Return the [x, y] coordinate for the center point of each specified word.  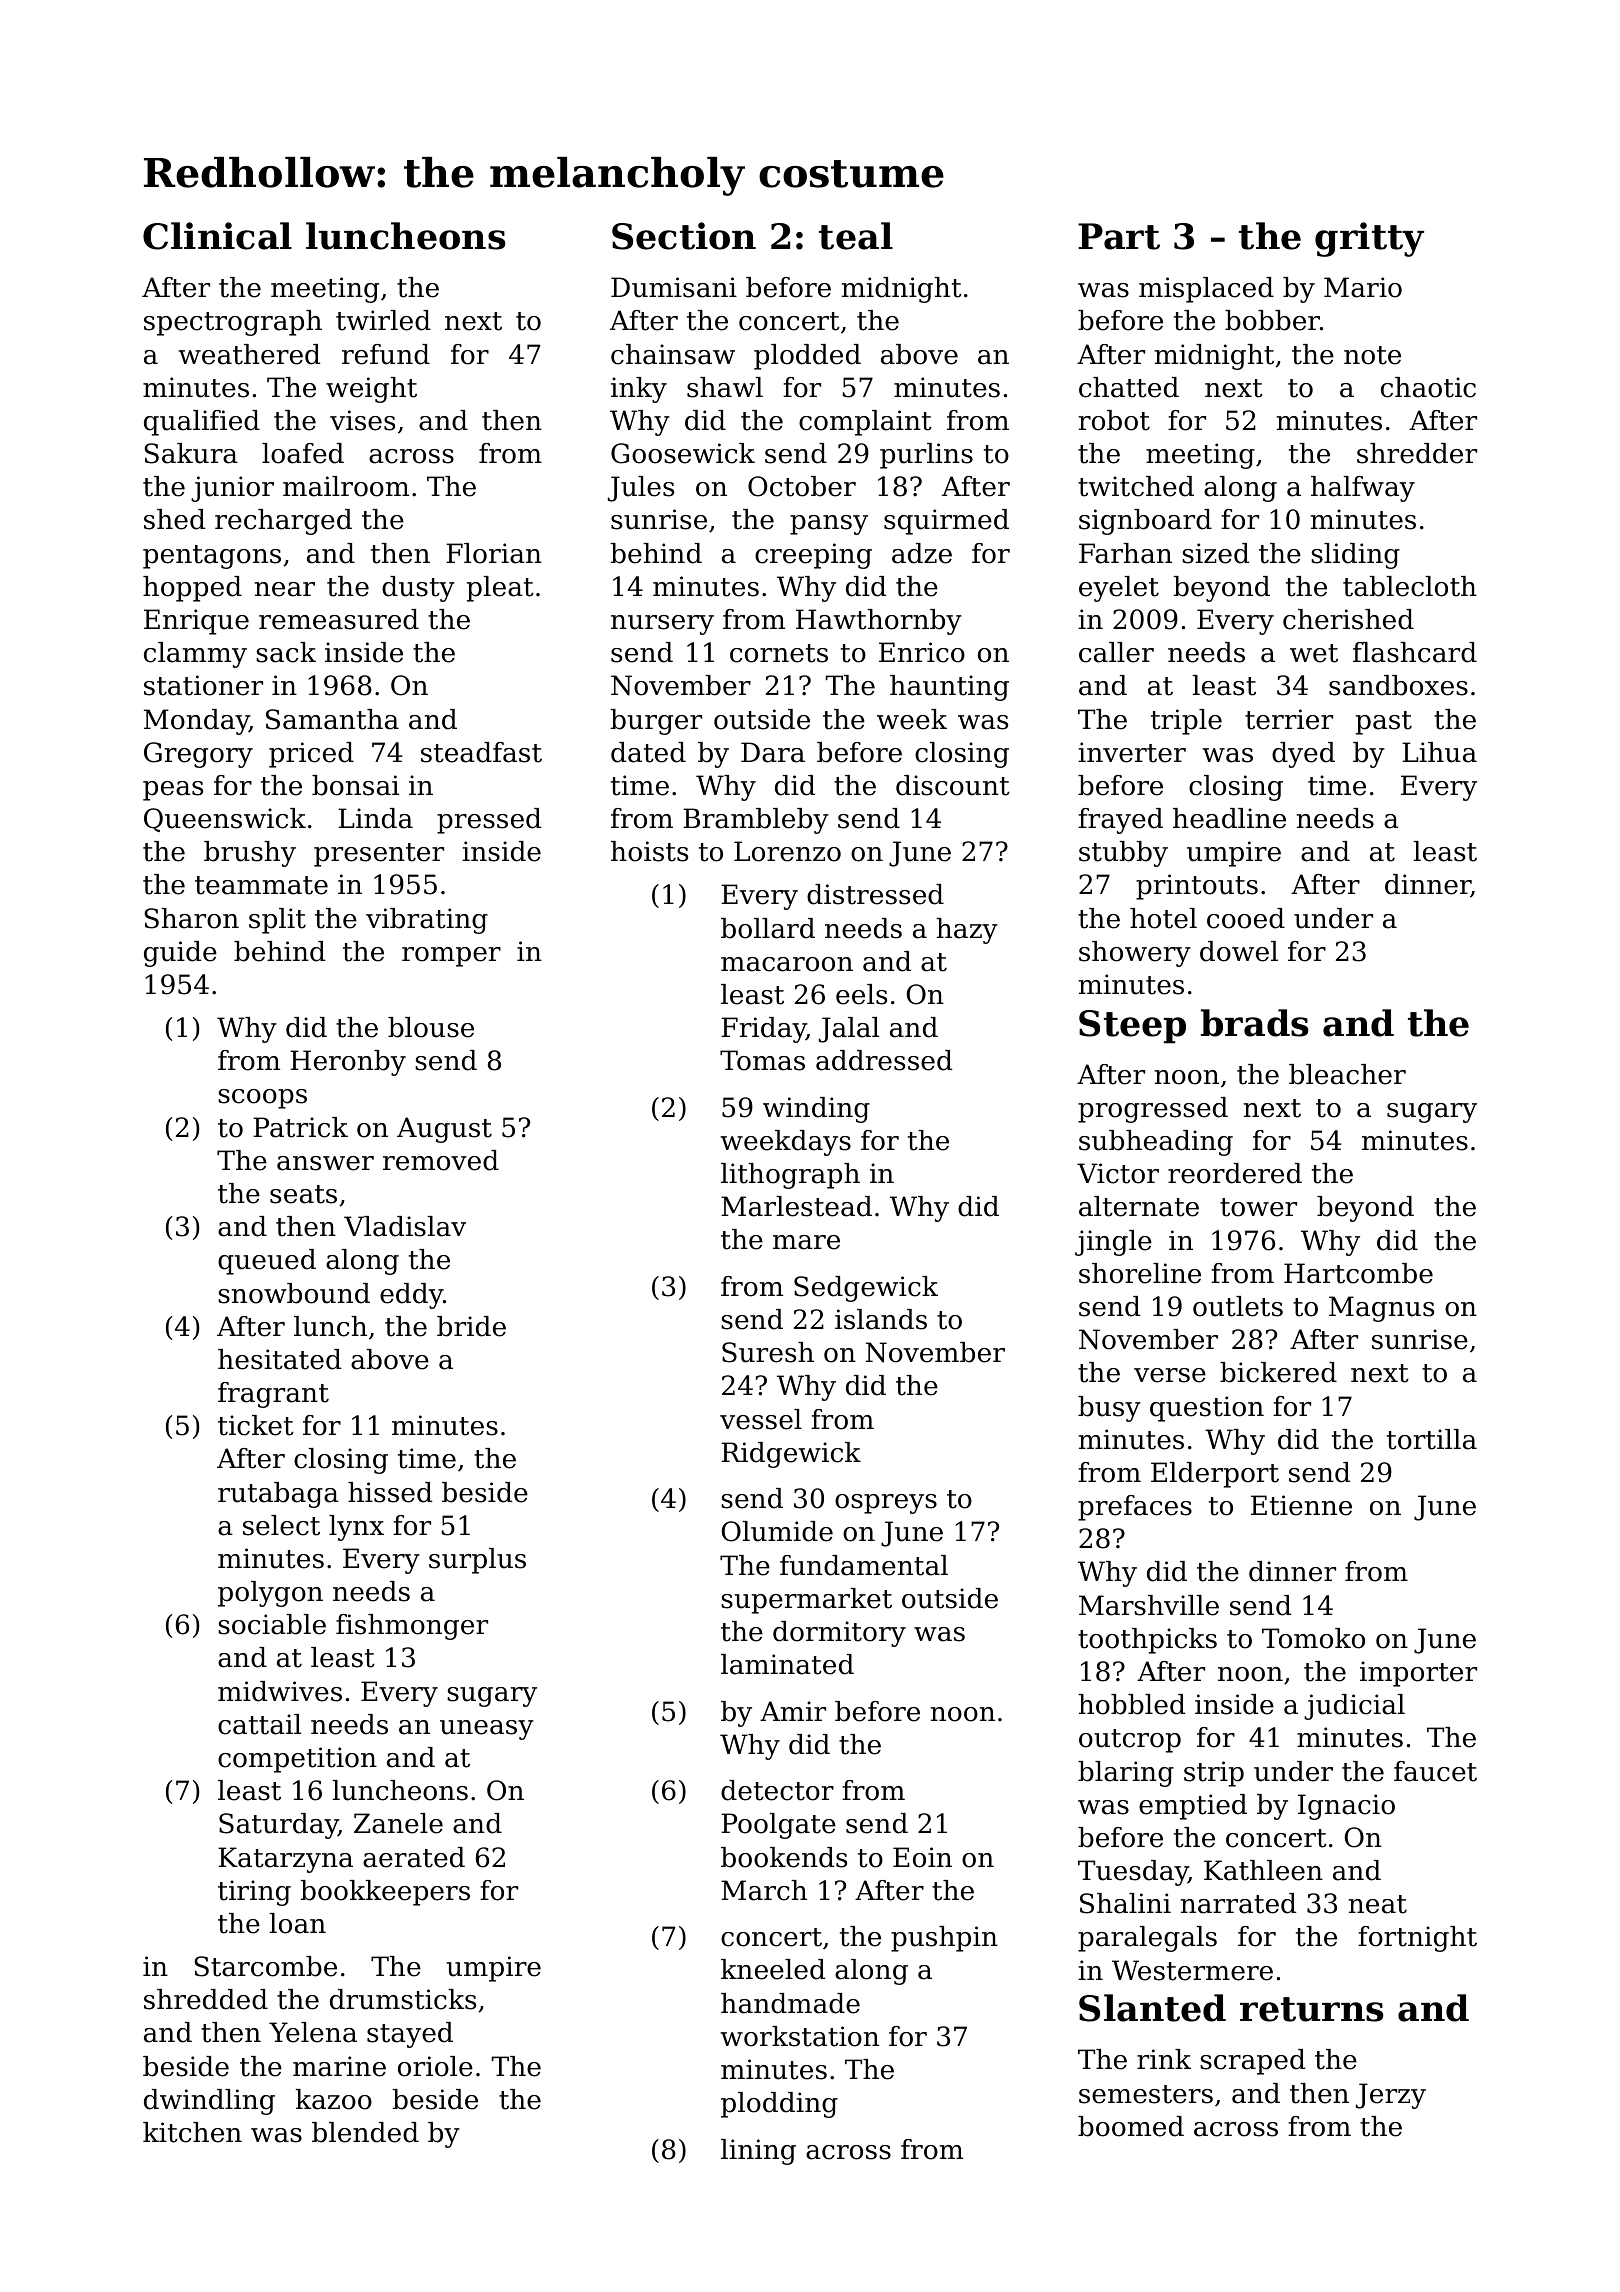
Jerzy [1391, 2096]
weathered [249, 354]
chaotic [1428, 387]
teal [856, 236]
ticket [256, 1425]
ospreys [886, 1504]
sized [1215, 553]
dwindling [209, 2102]
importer [1418, 1674]
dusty [418, 589]
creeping [813, 556]
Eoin [922, 1857]
